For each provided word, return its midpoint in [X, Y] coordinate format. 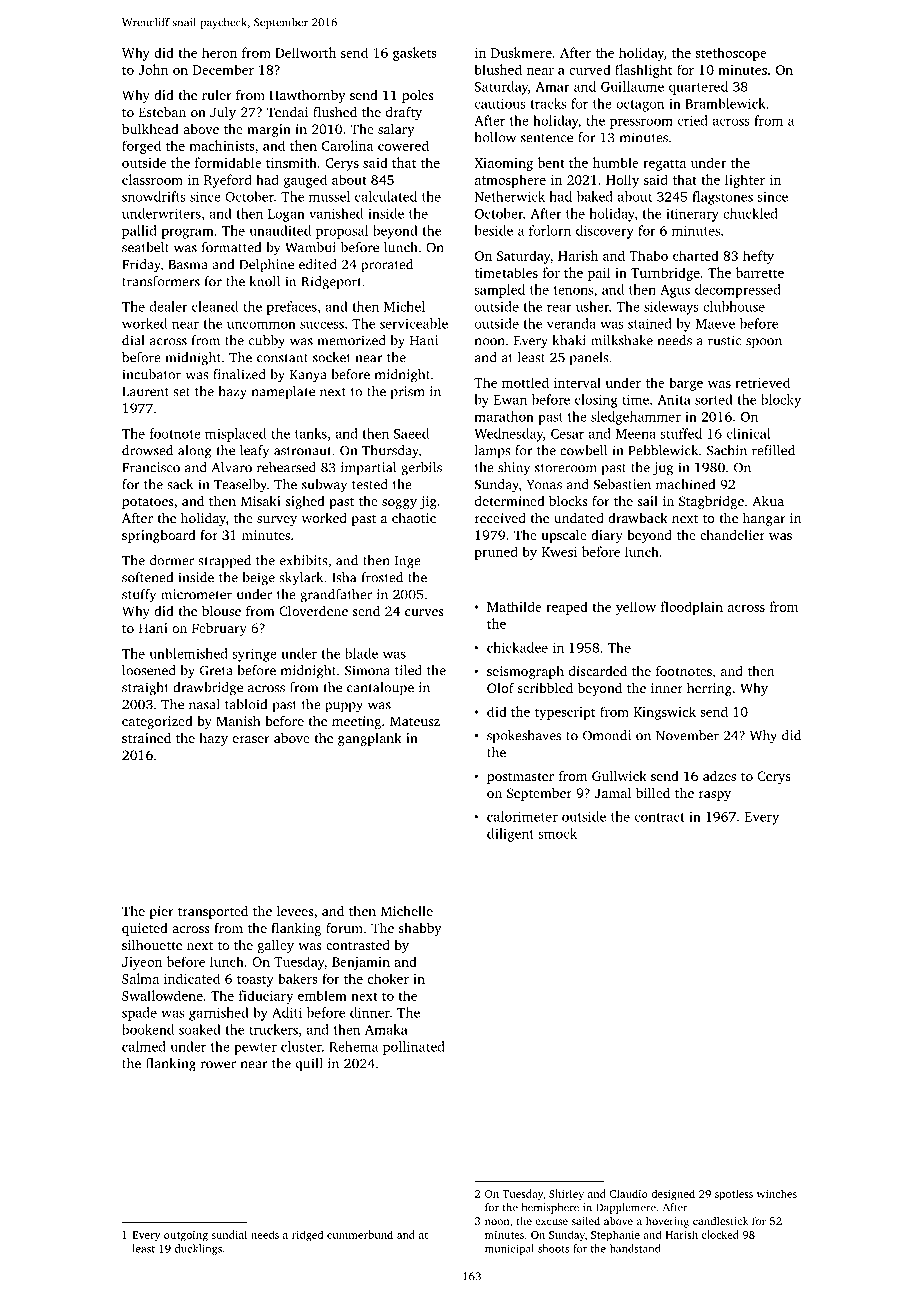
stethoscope [731, 54]
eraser [251, 739]
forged [141, 147]
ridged [307, 1236]
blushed [498, 69]
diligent [510, 835]
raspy [715, 796]
